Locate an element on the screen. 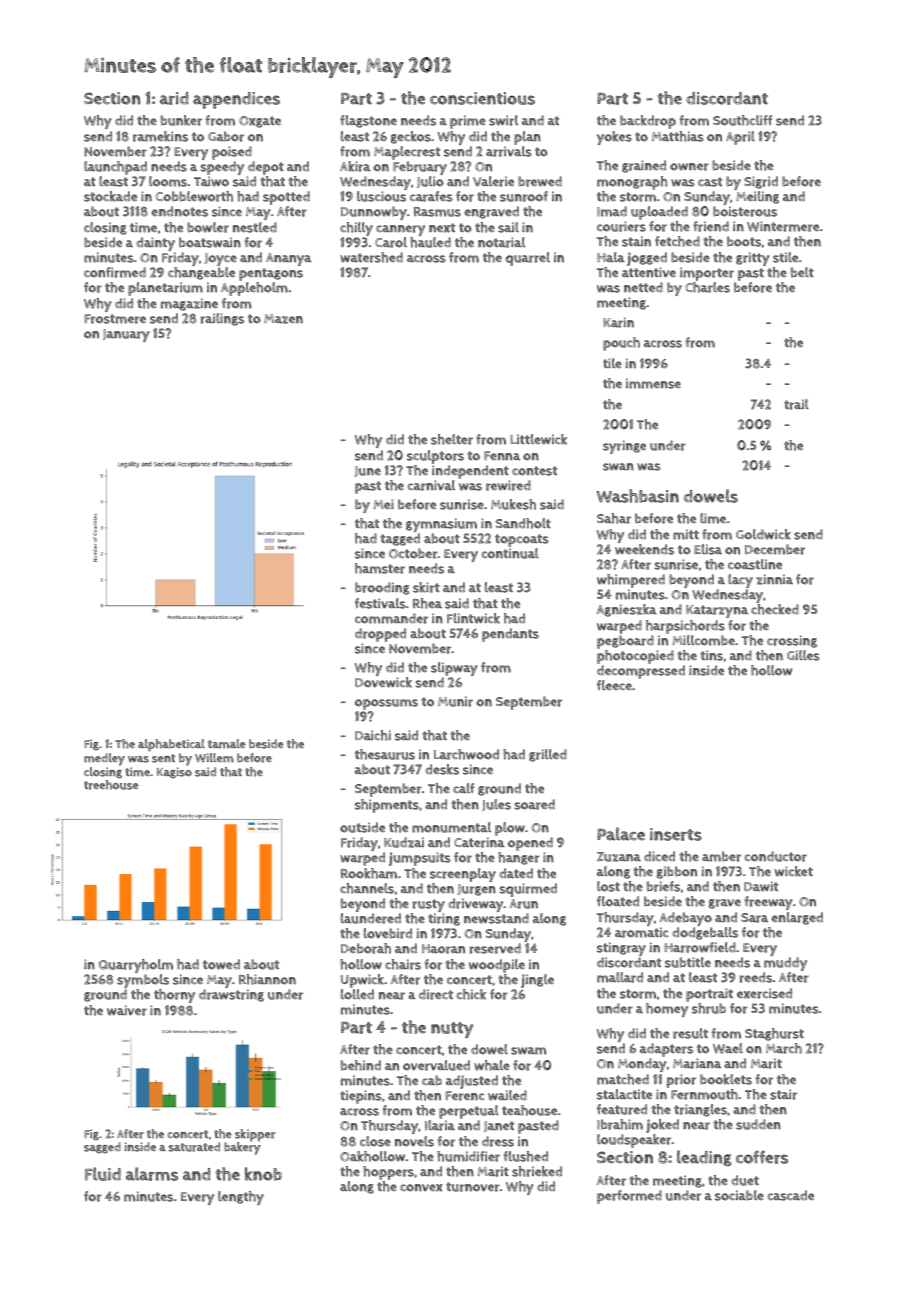  Southcliff is located at coordinates (742, 120).
